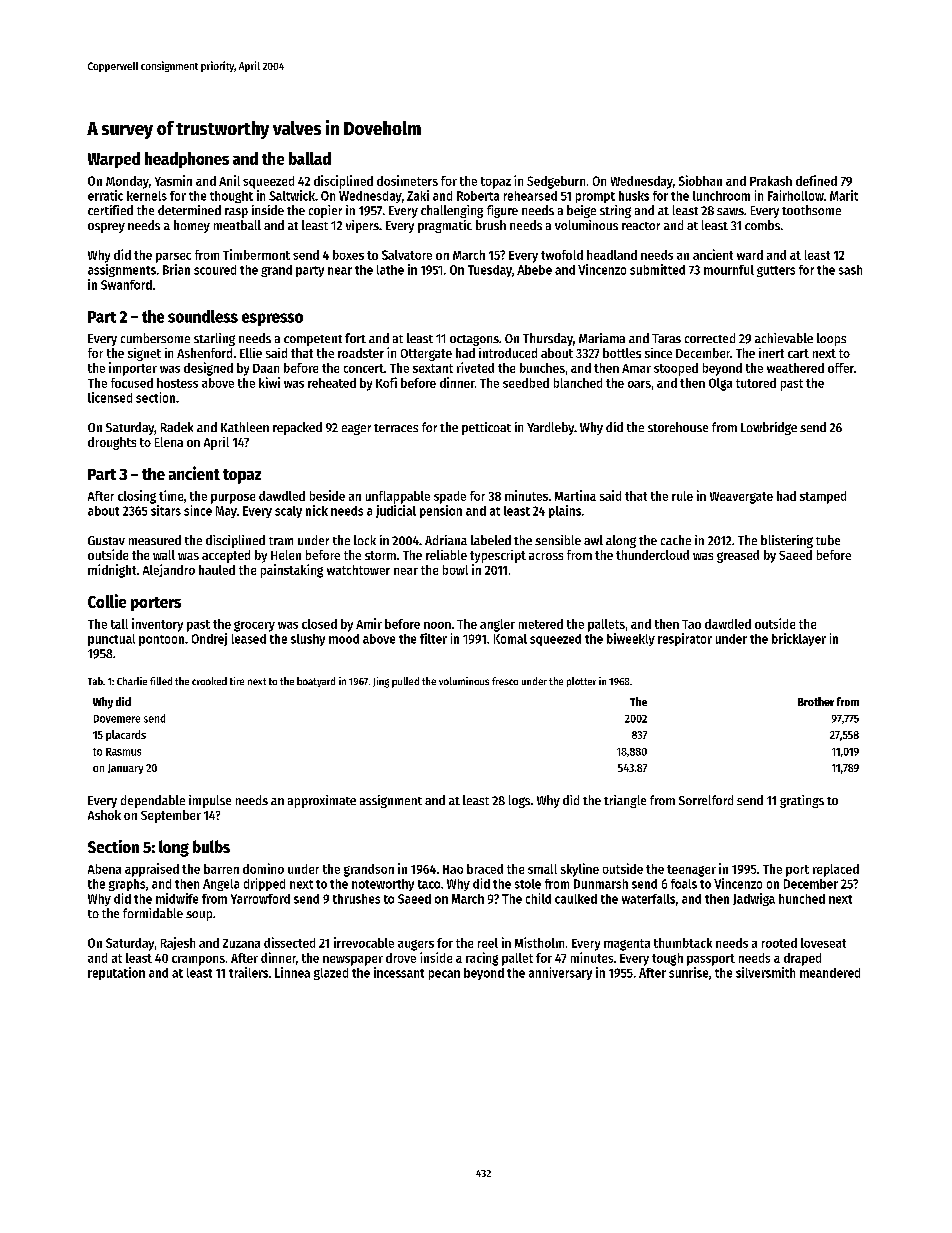  Describe the element at coordinates (816, 701) in the document. I see `Brother` at that location.
